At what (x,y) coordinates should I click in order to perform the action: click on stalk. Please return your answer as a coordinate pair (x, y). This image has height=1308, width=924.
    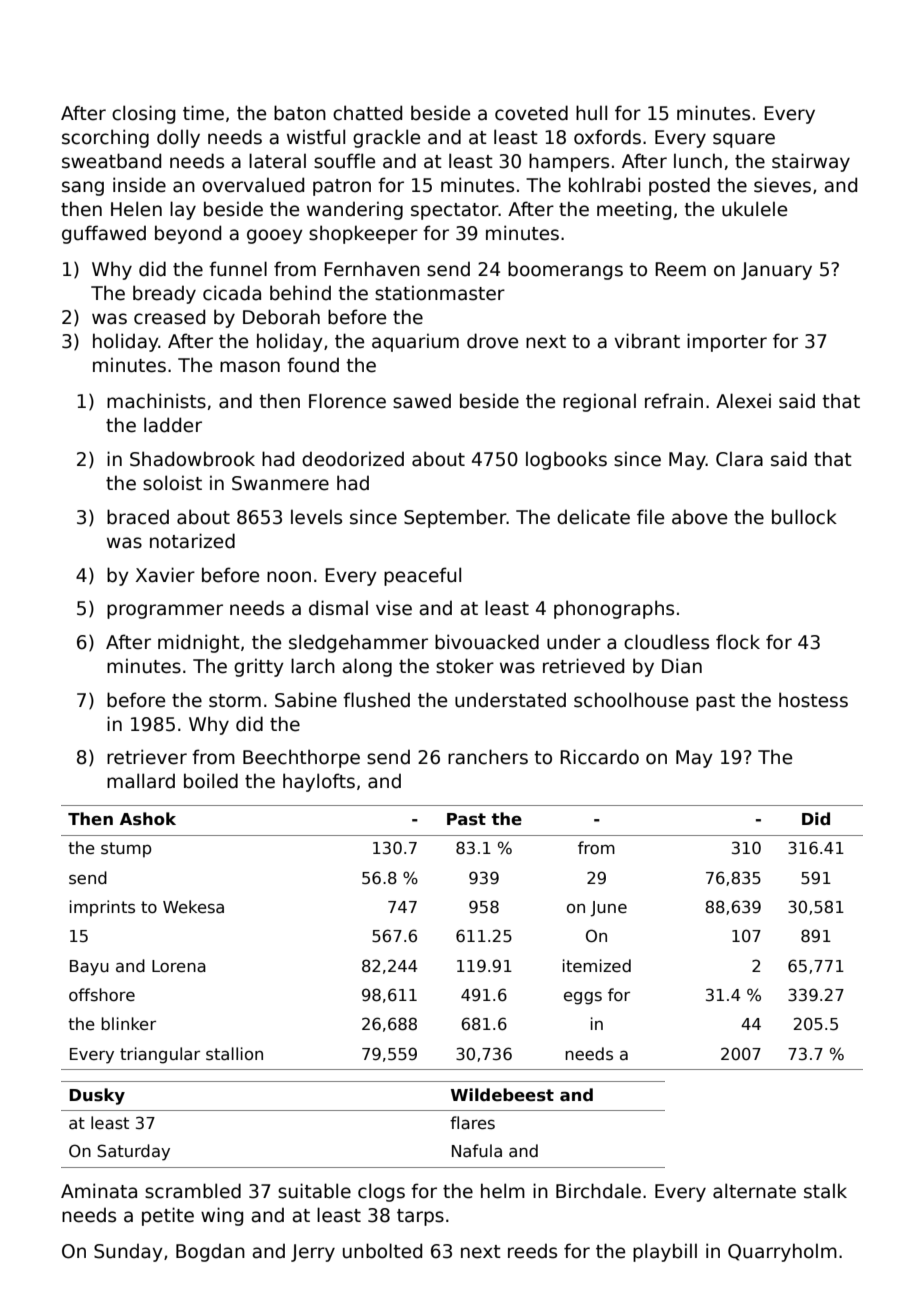
    Looking at the image, I should click on (825, 1191).
